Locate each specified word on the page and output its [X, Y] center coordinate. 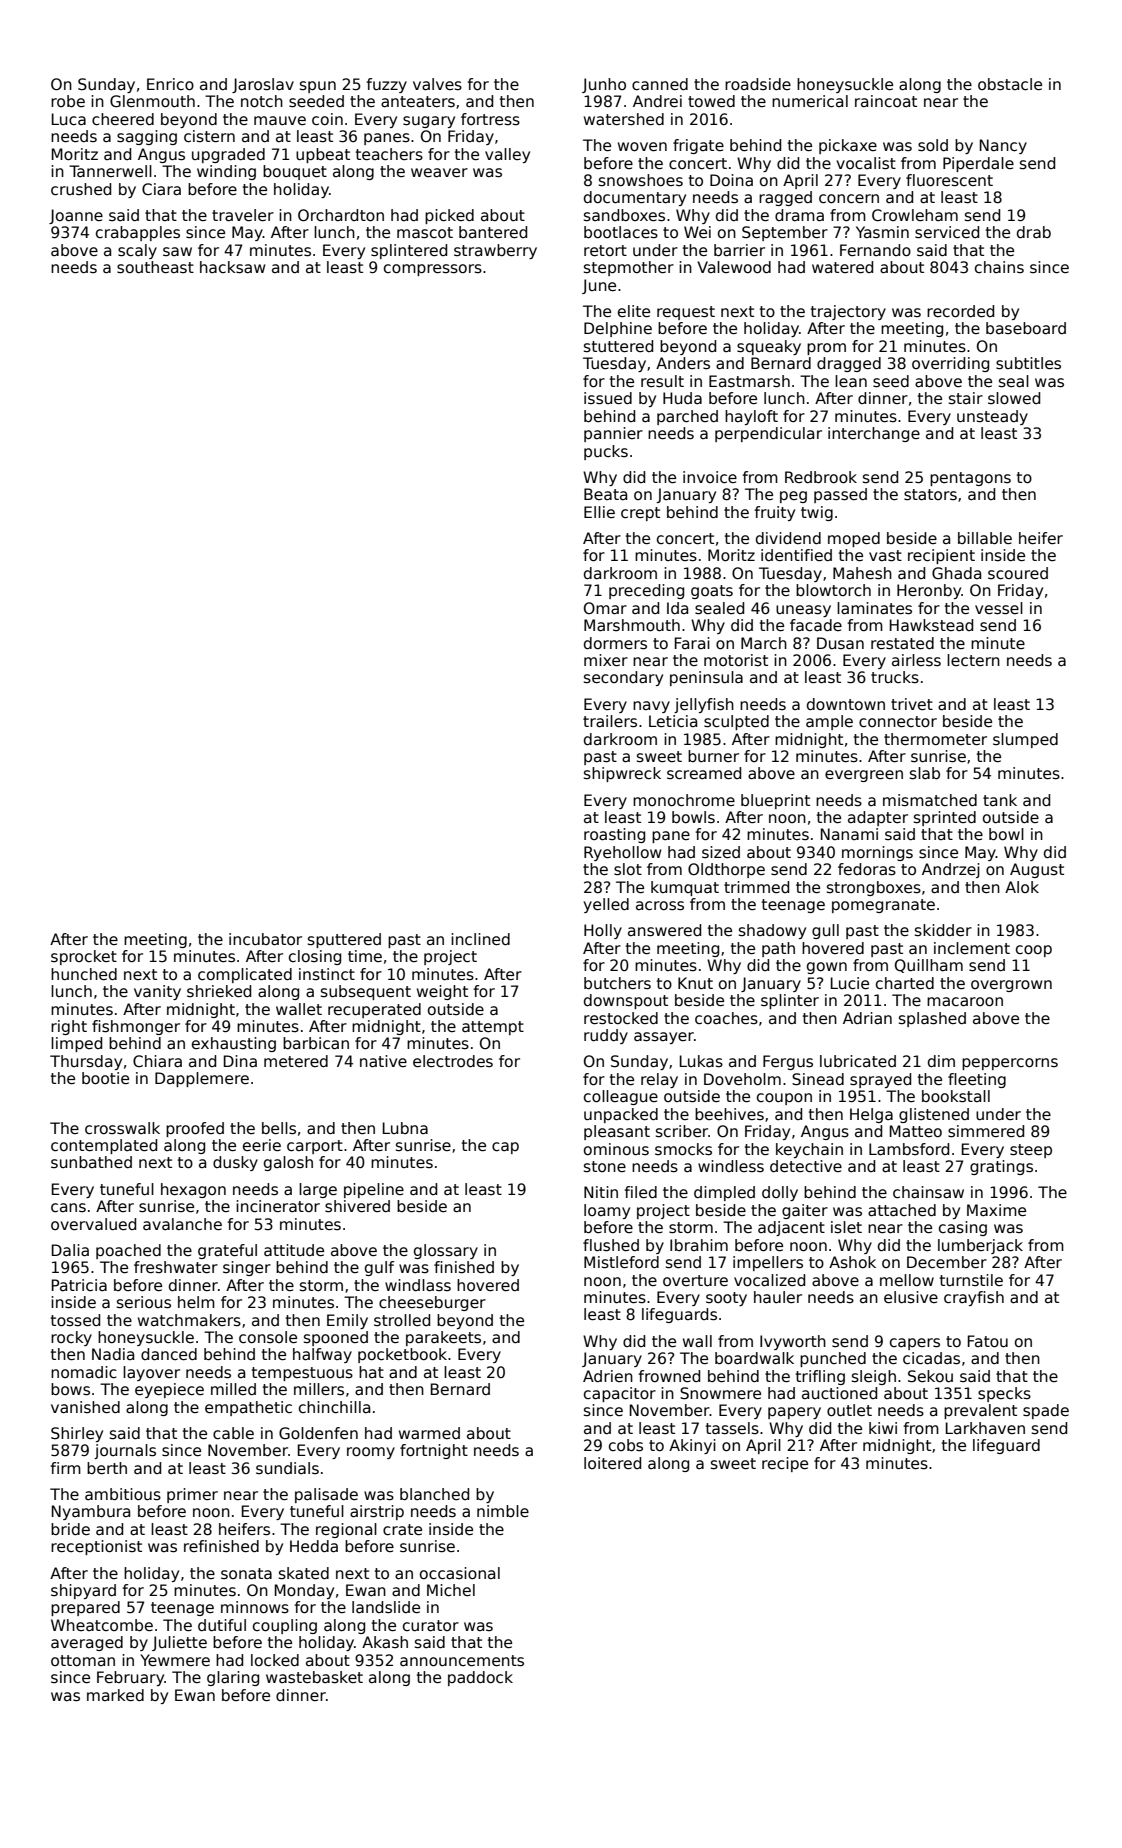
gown [827, 968]
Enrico [170, 84]
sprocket [84, 957]
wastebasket [314, 1677]
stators [930, 495]
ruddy [606, 1036]
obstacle [1010, 84]
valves [437, 84]
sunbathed [91, 1162]
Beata [605, 494]
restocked [621, 1018]
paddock [480, 1678]
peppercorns [1010, 1064]
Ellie [599, 512]
